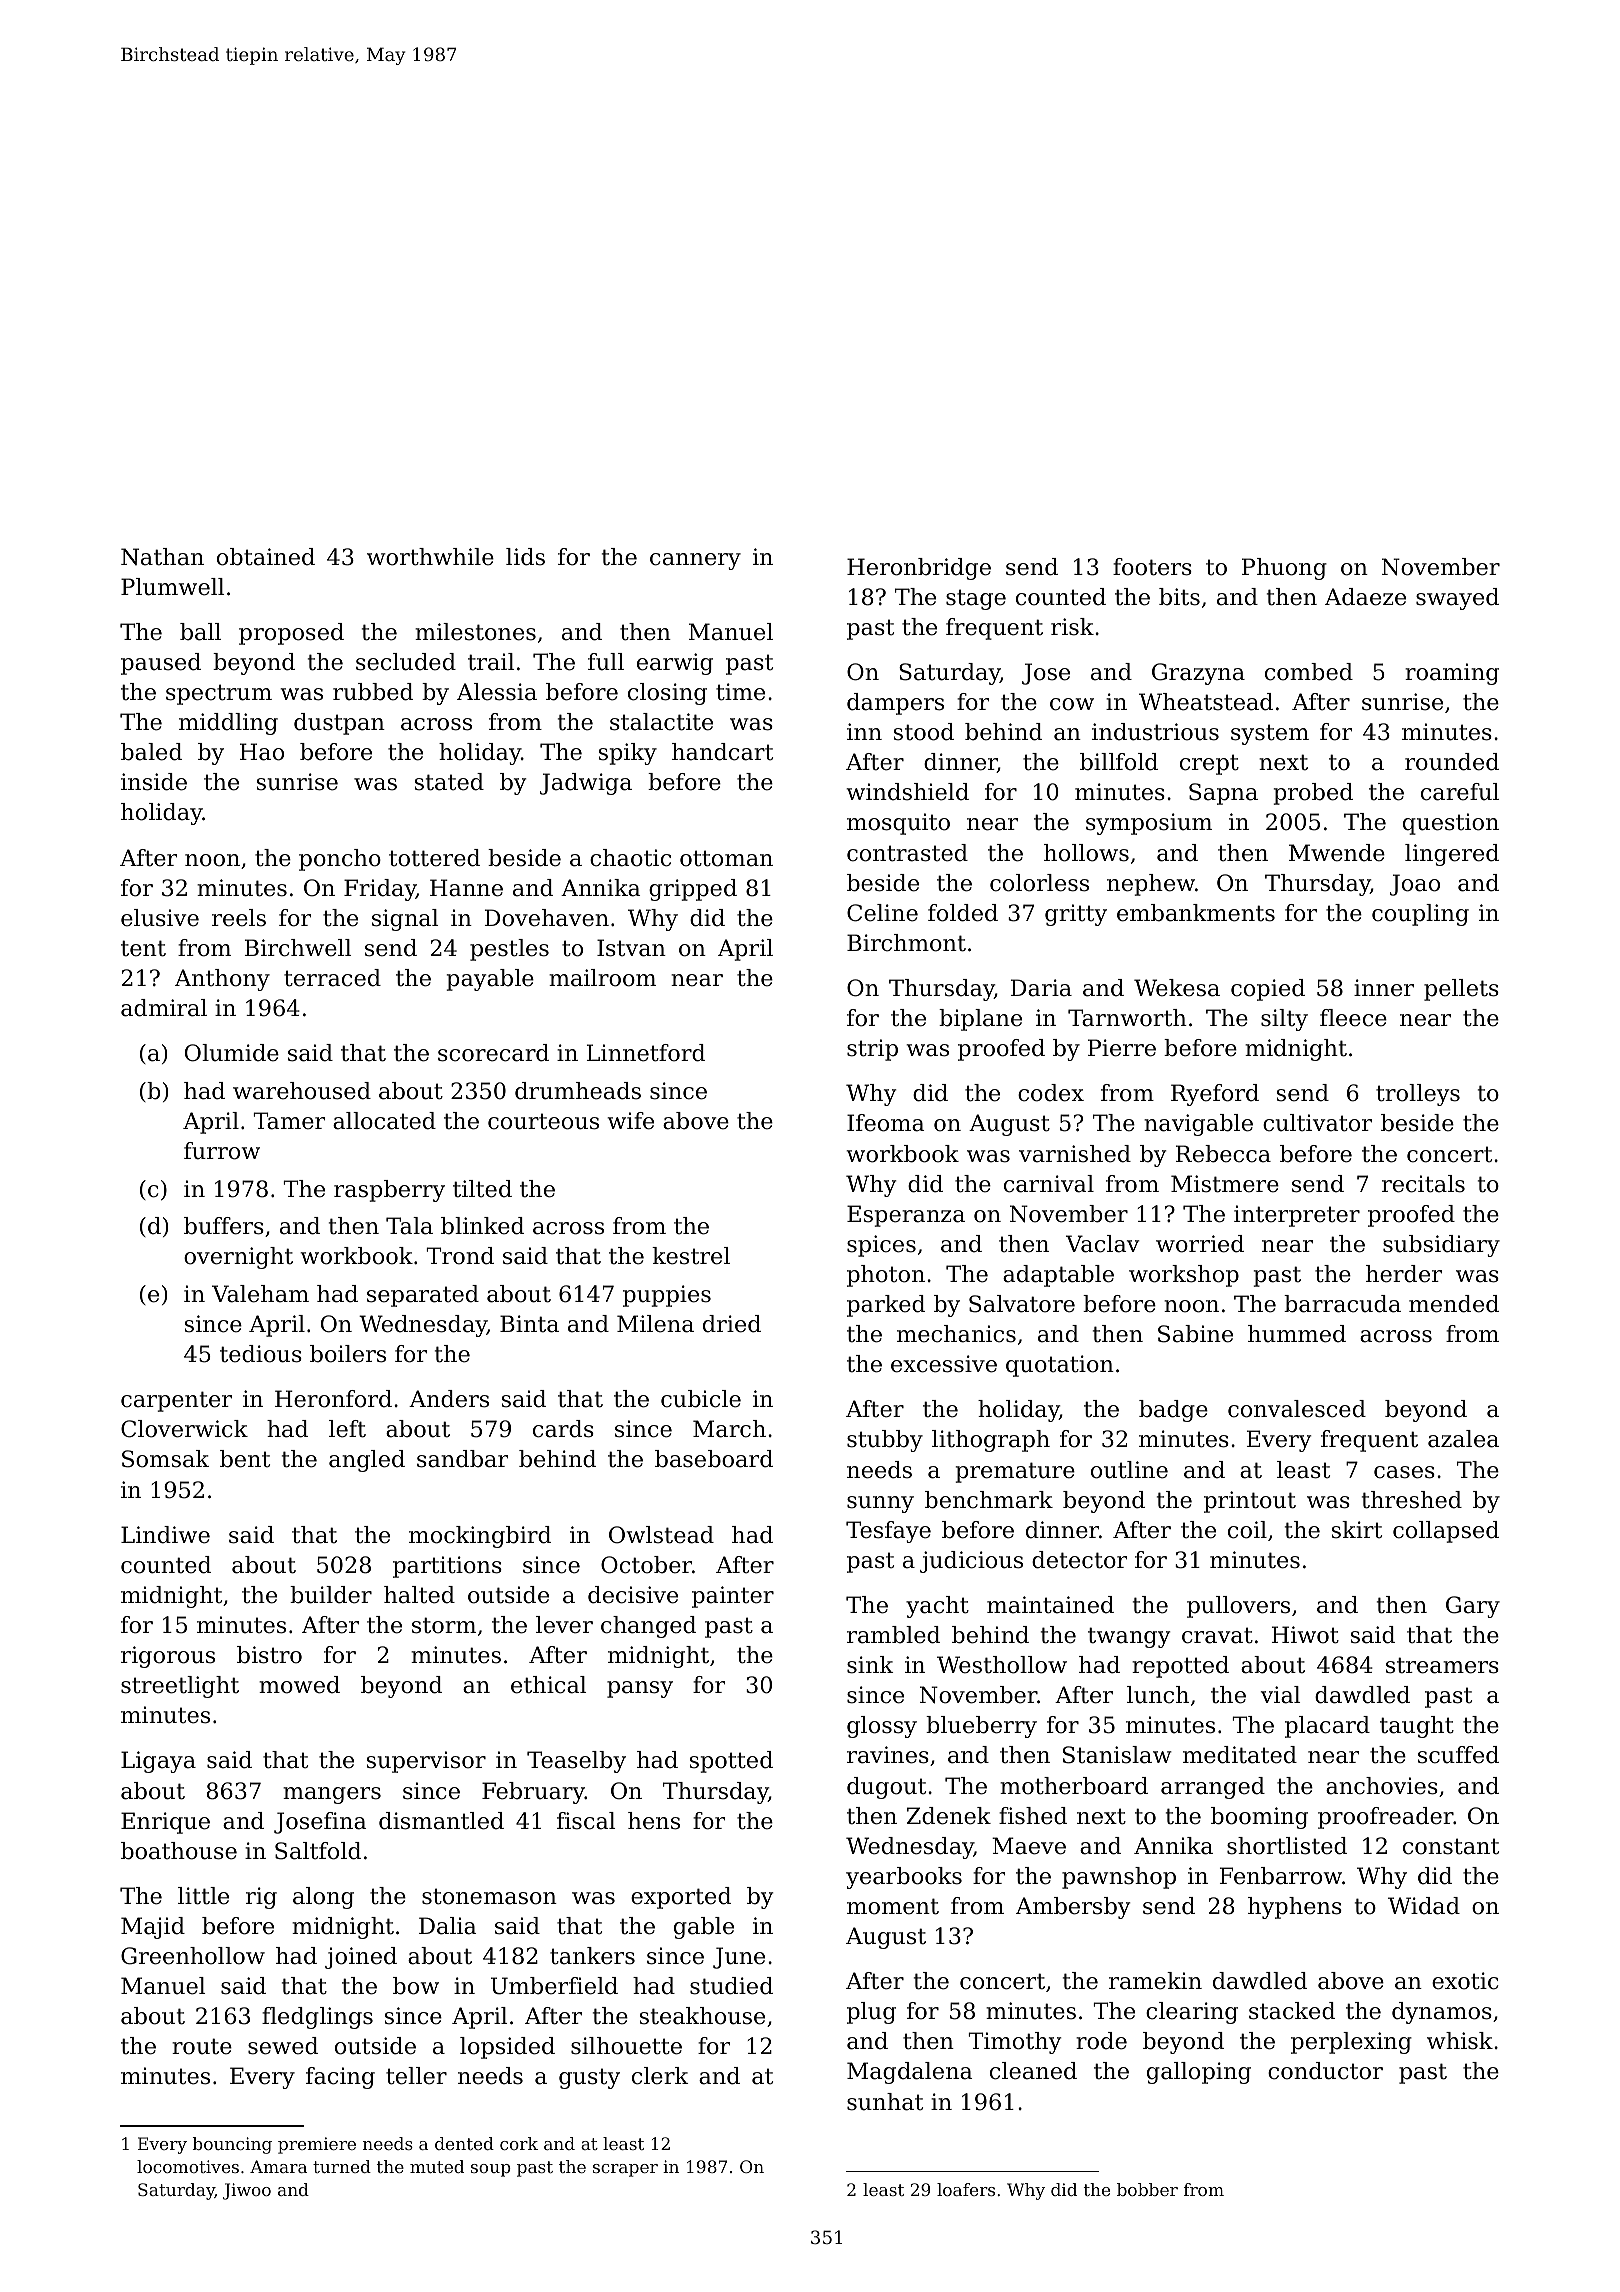 The width and height of the document is (1620, 2292). Describe the element at coordinates (525, 557) in the document. I see `lids` at that location.
